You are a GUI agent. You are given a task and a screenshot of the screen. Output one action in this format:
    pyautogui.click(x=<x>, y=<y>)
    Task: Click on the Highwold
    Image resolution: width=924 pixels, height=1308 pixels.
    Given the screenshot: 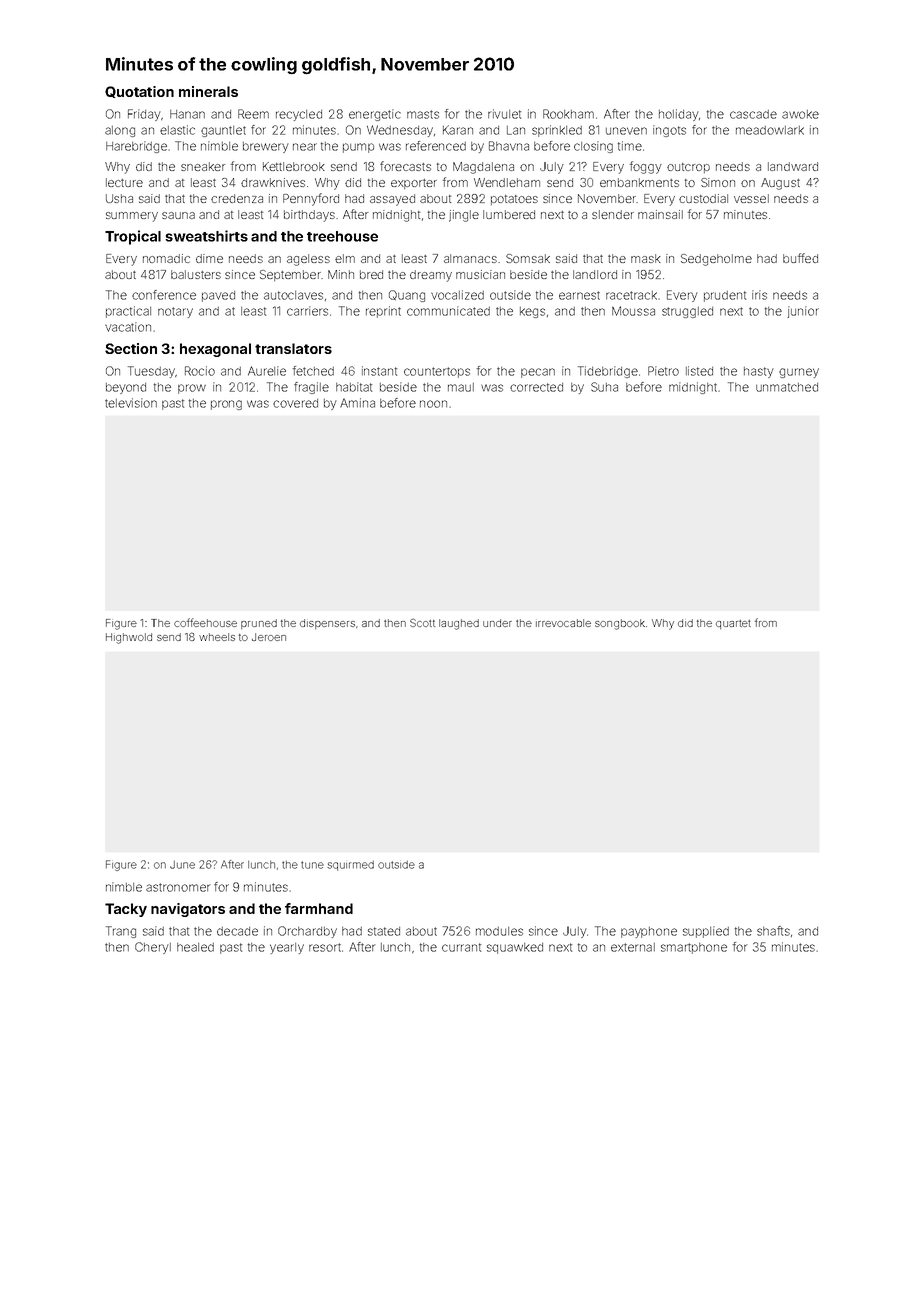 What is the action you would take?
    pyautogui.click(x=129, y=638)
